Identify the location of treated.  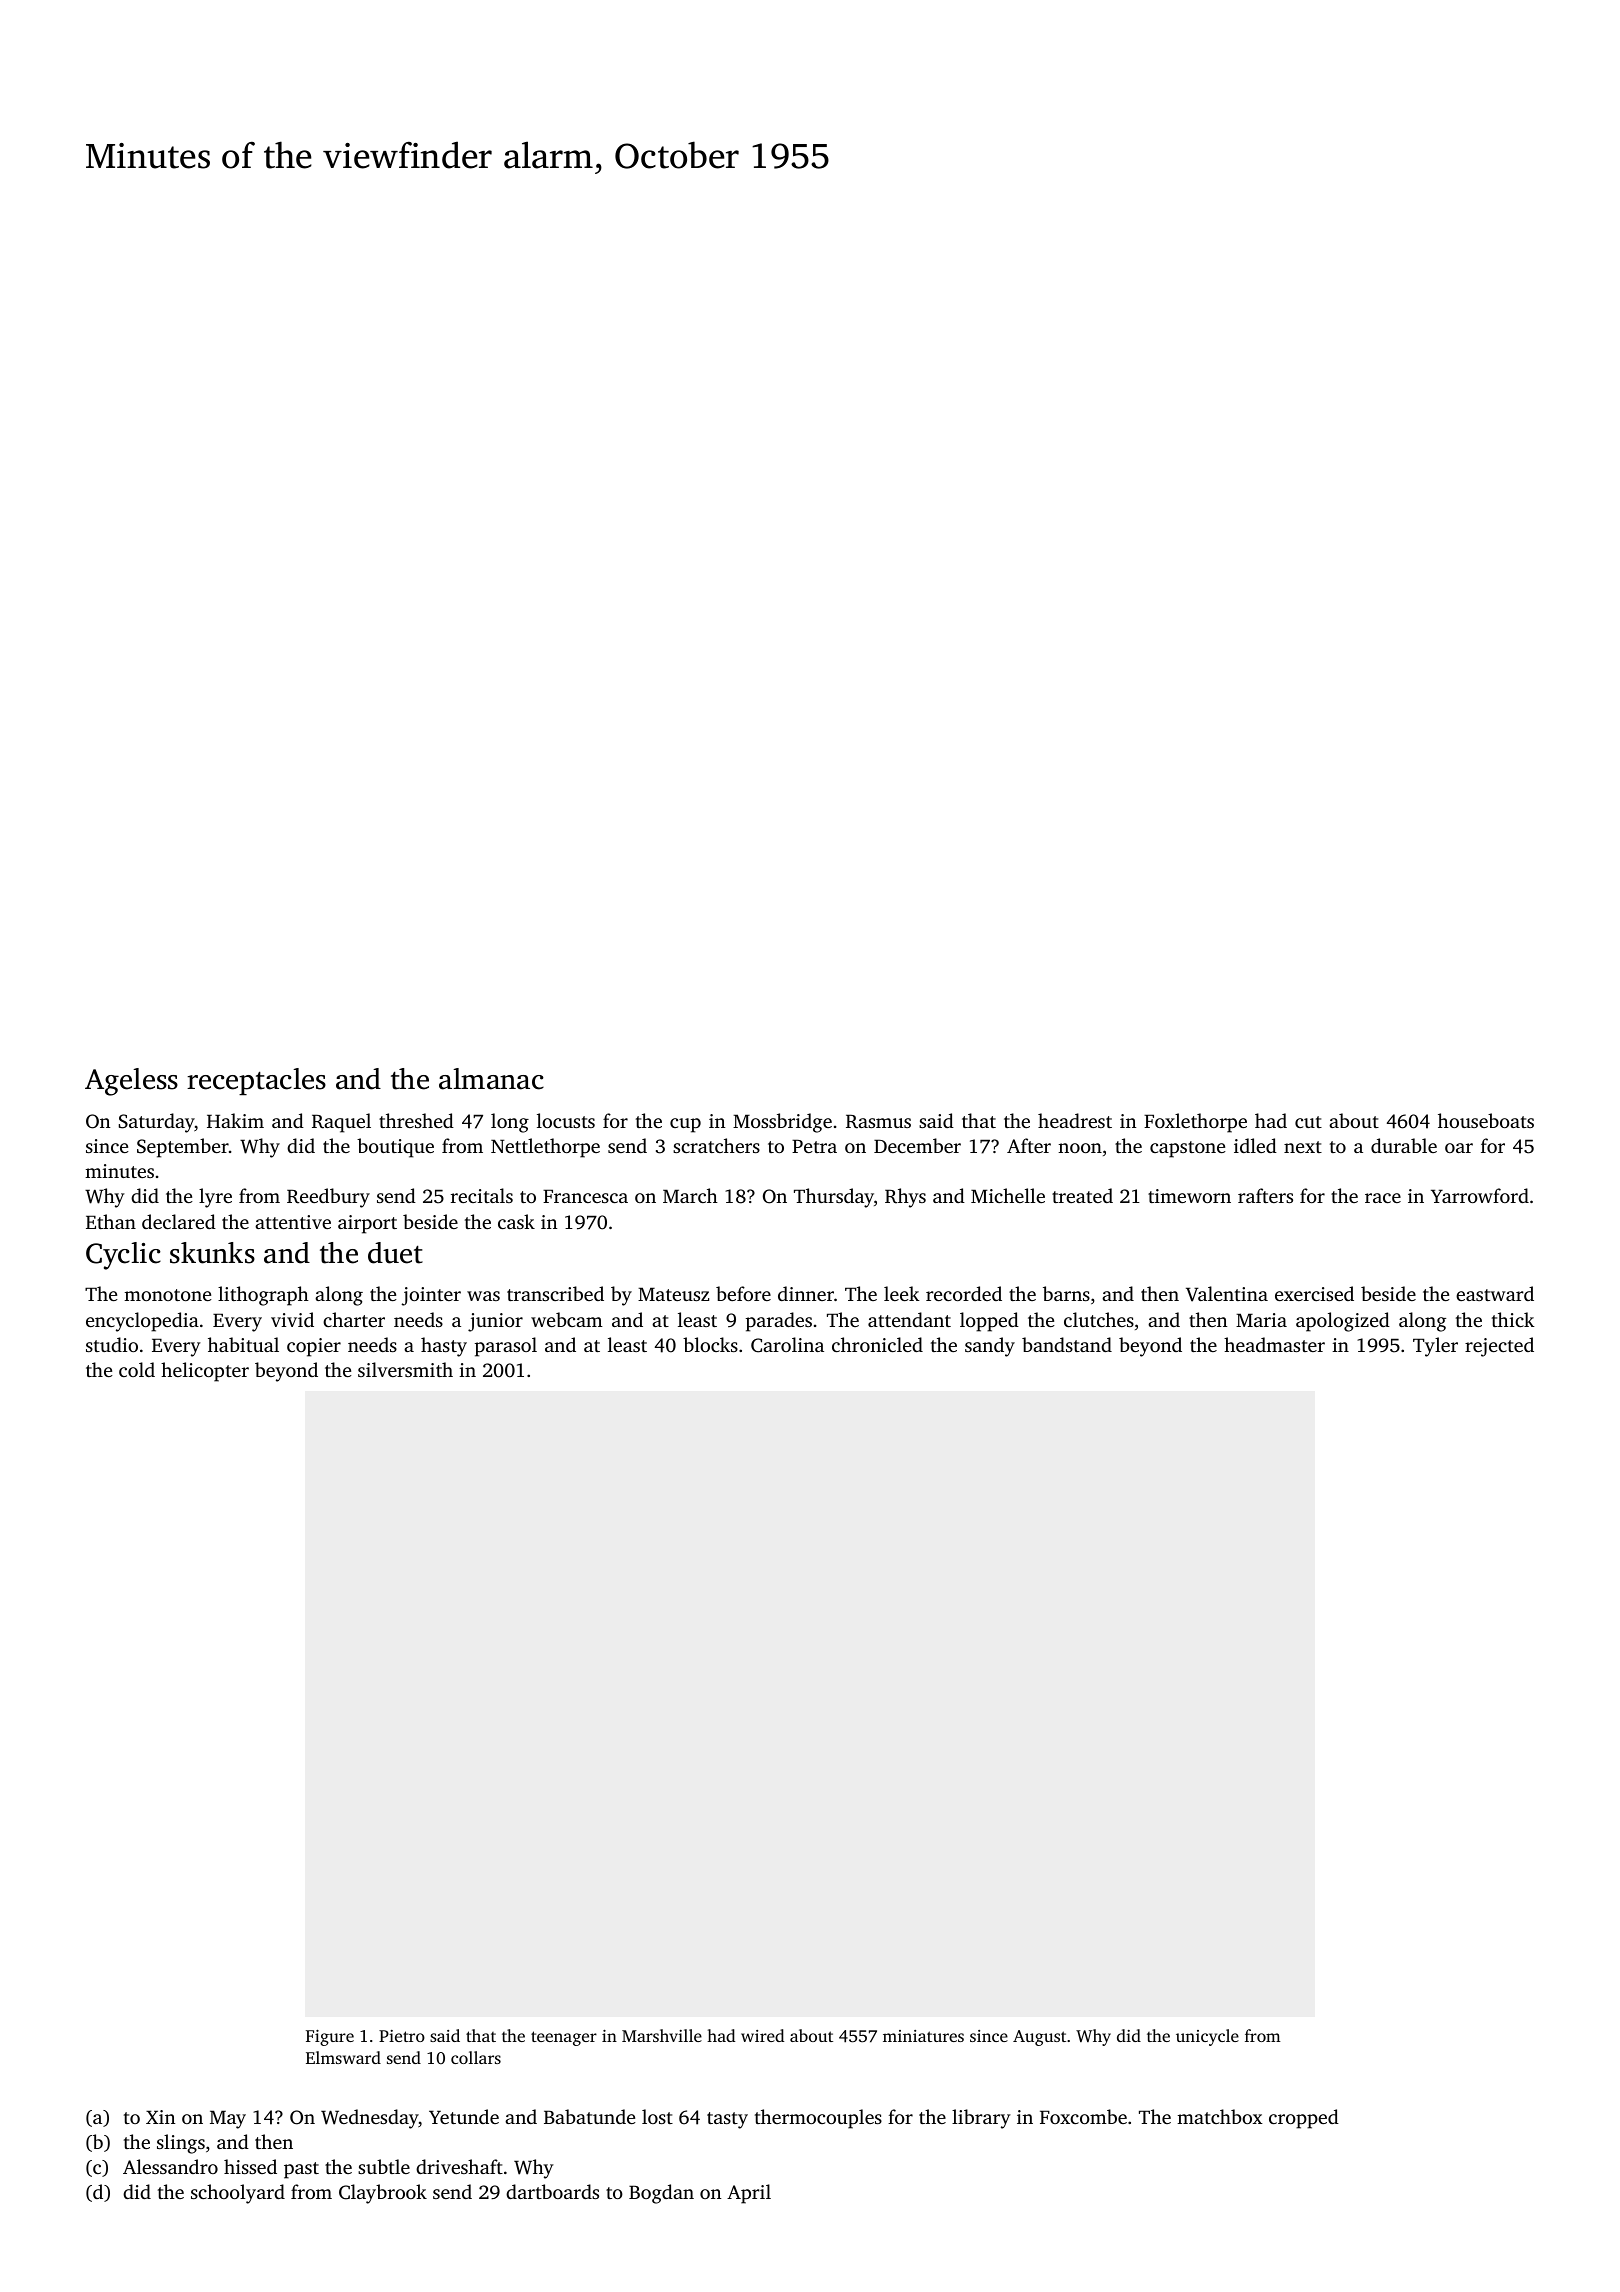
(1082, 1195).
